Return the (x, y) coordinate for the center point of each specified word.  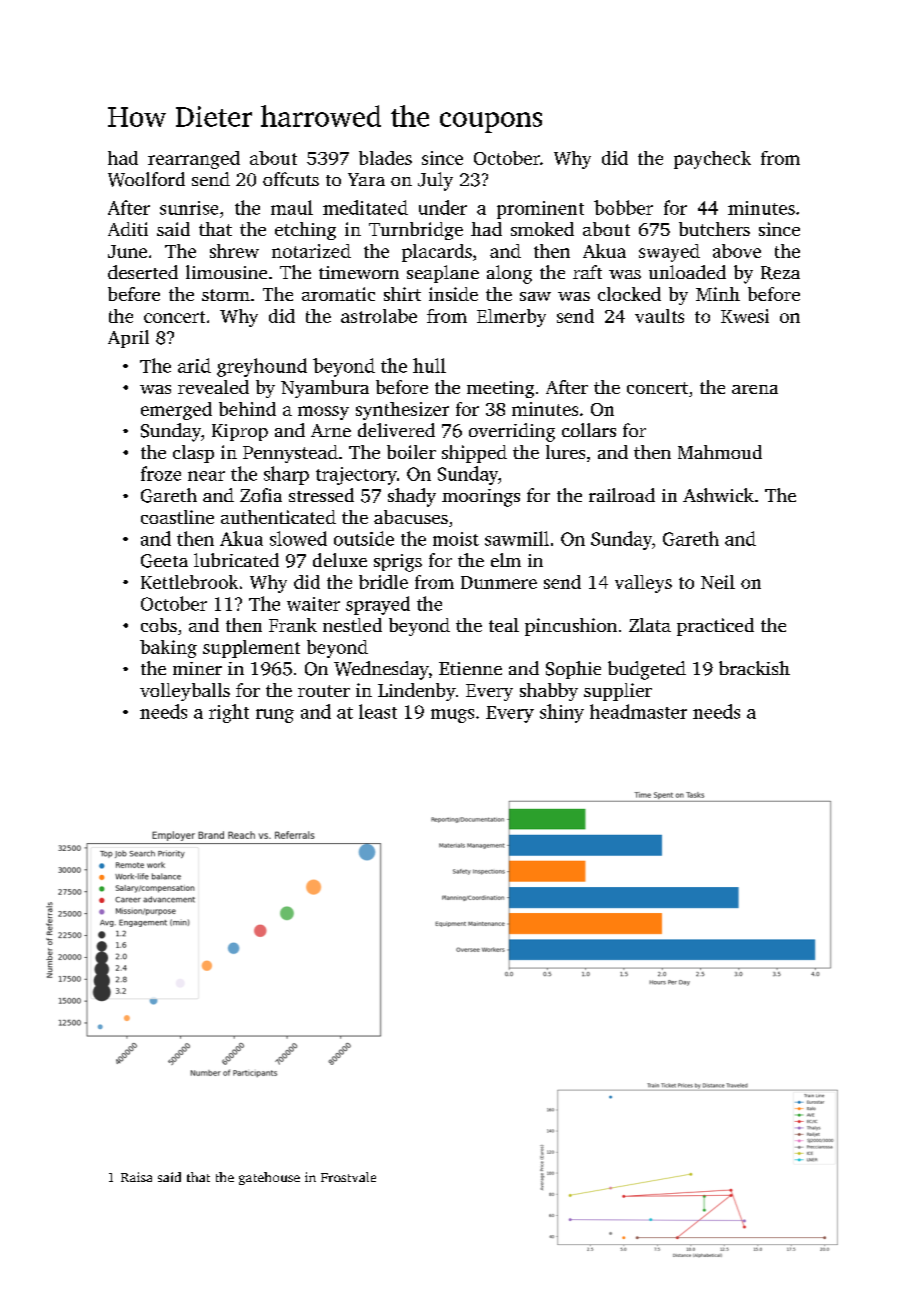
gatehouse (269, 1178)
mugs (452, 716)
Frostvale (348, 1177)
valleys (643, 584)
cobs (159, 625)
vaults (659, 316)
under (443, 207)
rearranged (194, 160)
